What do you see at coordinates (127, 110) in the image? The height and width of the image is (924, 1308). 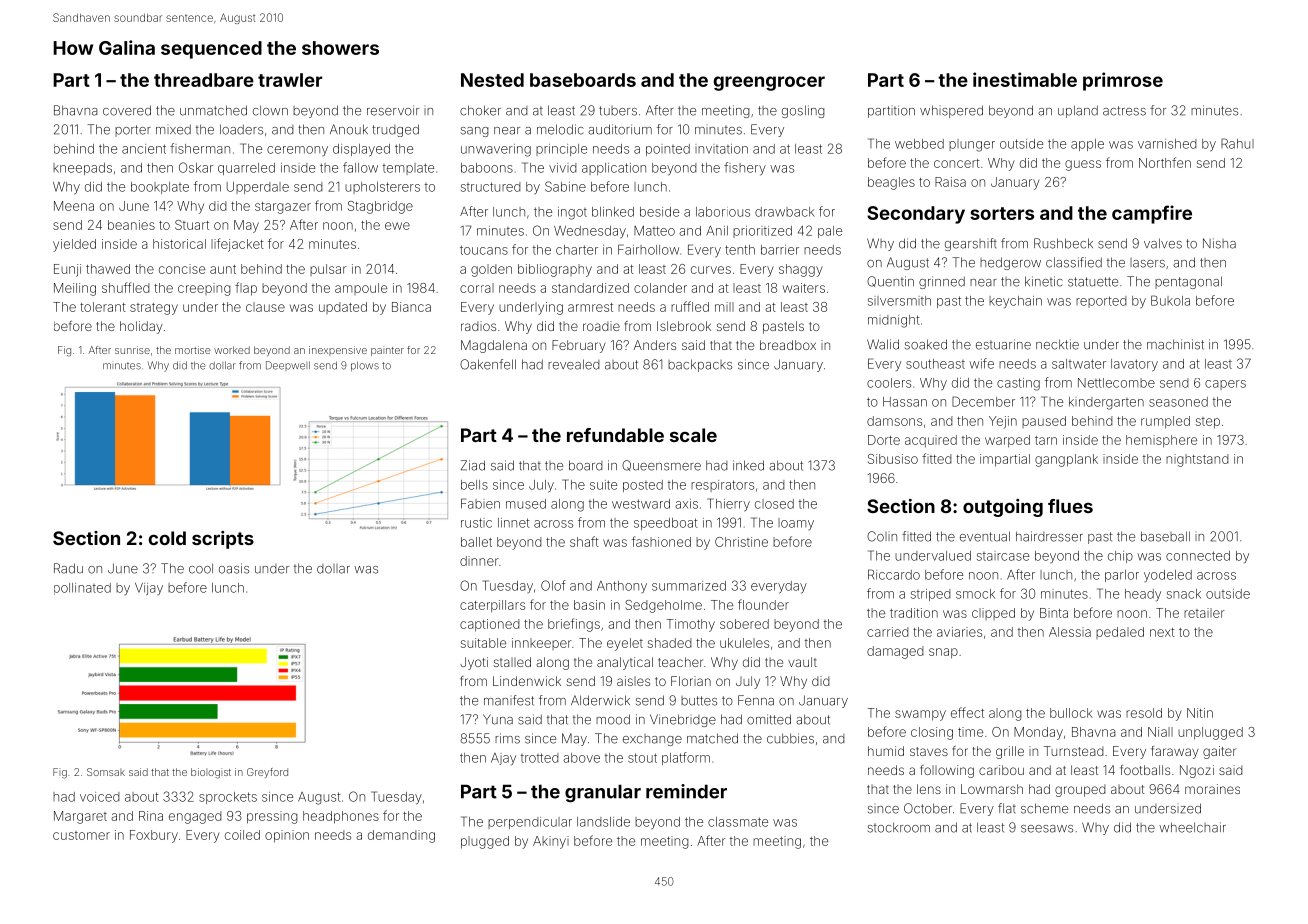 I see `covered` at bounding box center [127, 110].
